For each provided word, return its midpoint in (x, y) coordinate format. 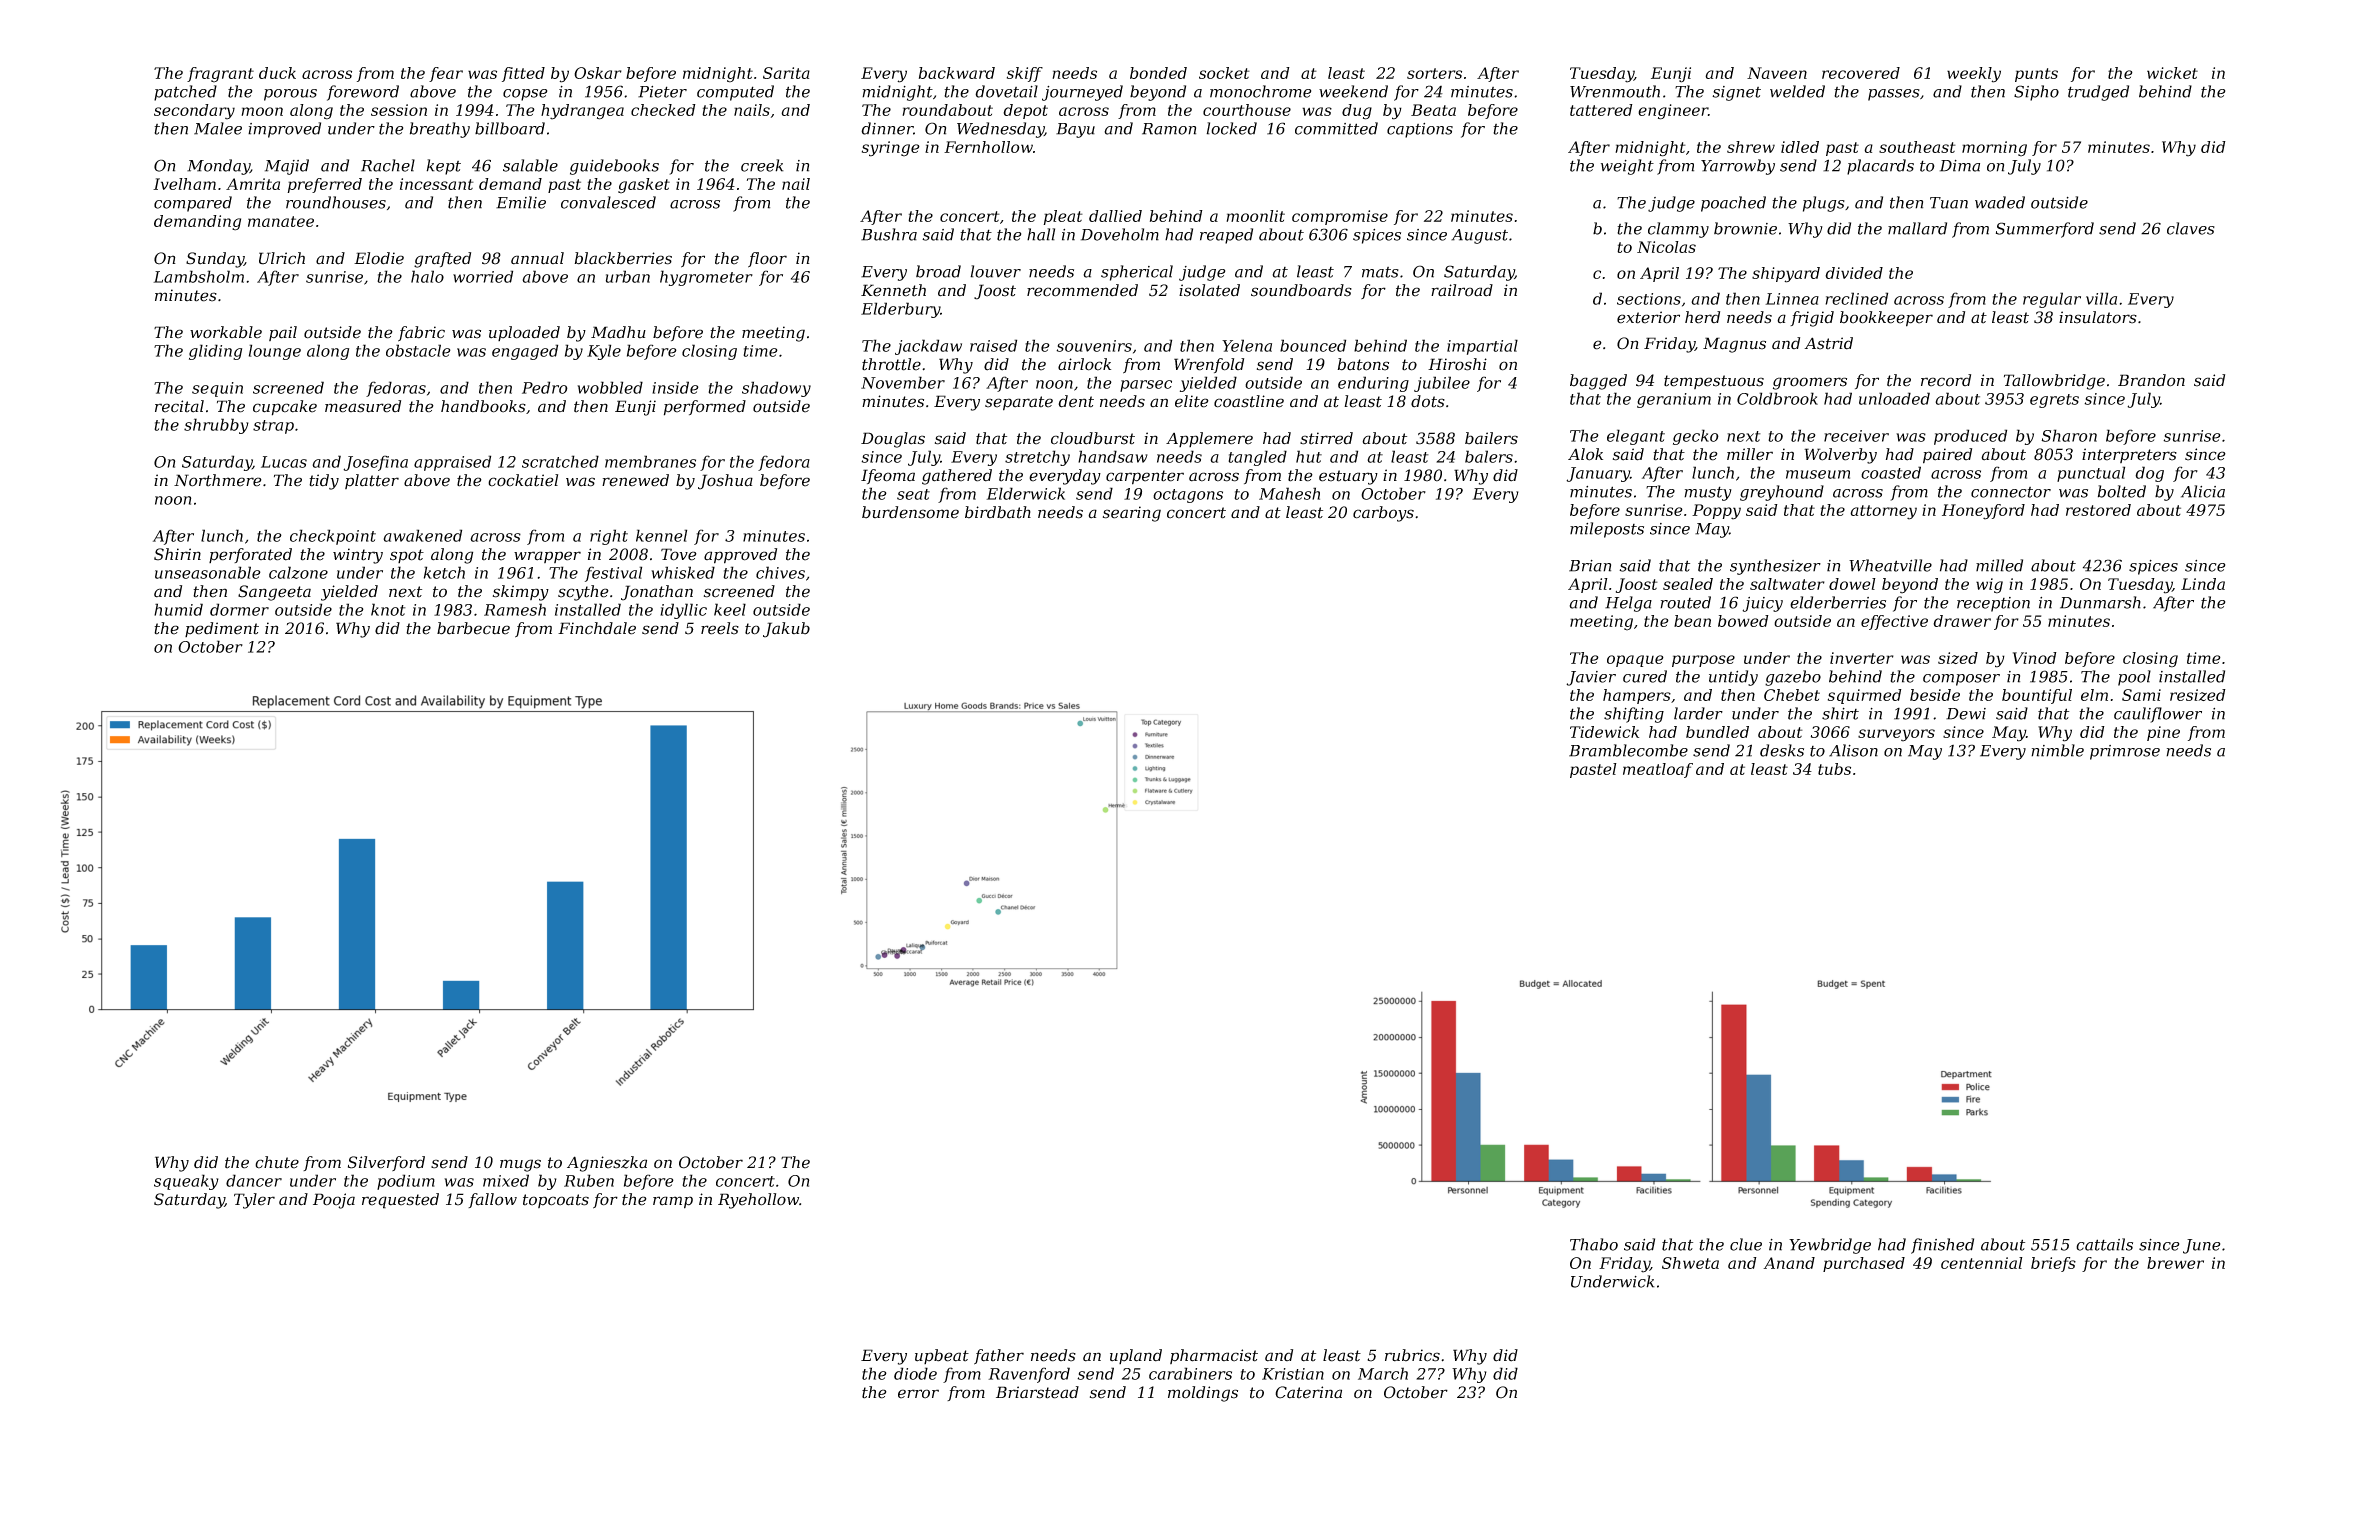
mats (1380, 272)
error (918, 1394)
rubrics (1412, 1355)
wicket (2172, 73)
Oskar (598, 73)
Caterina (1308, 1392)
